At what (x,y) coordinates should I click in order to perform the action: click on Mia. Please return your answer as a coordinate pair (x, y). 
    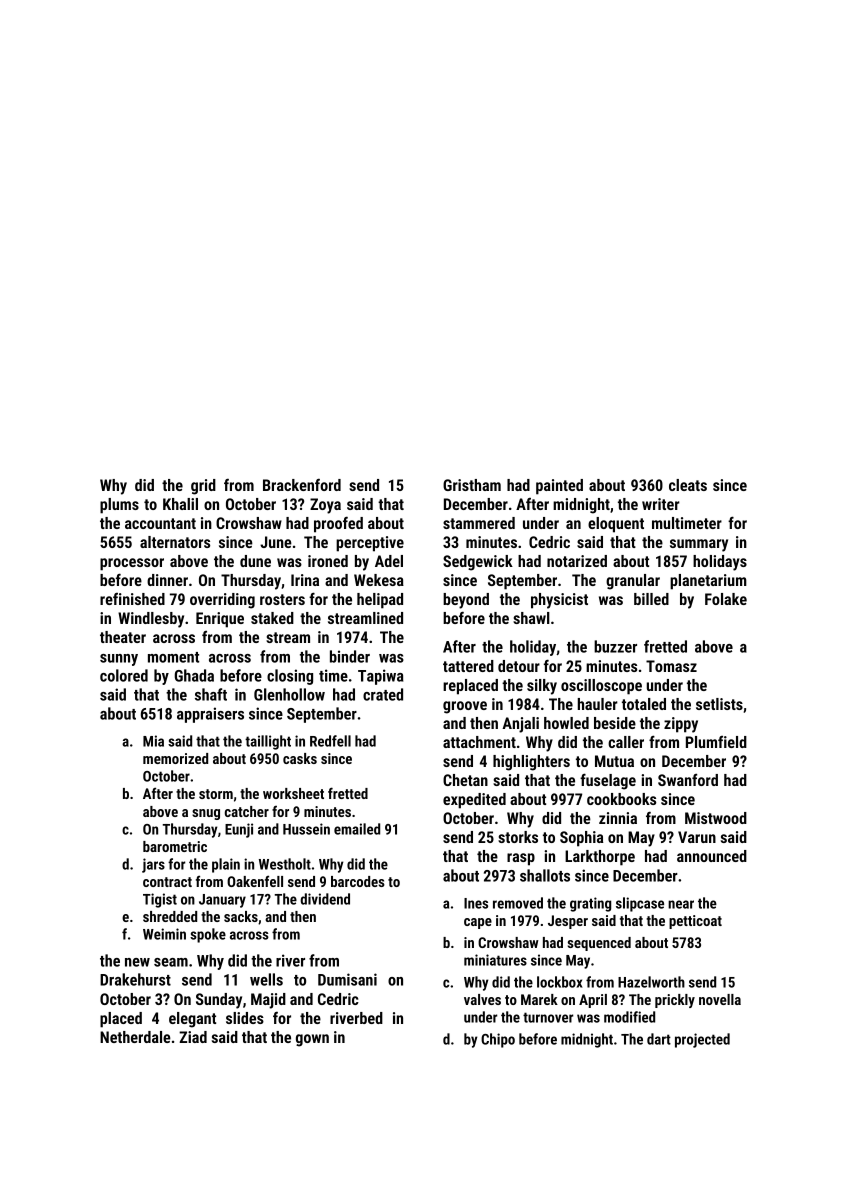
    Looking at the image, I should click on (153, 741).
